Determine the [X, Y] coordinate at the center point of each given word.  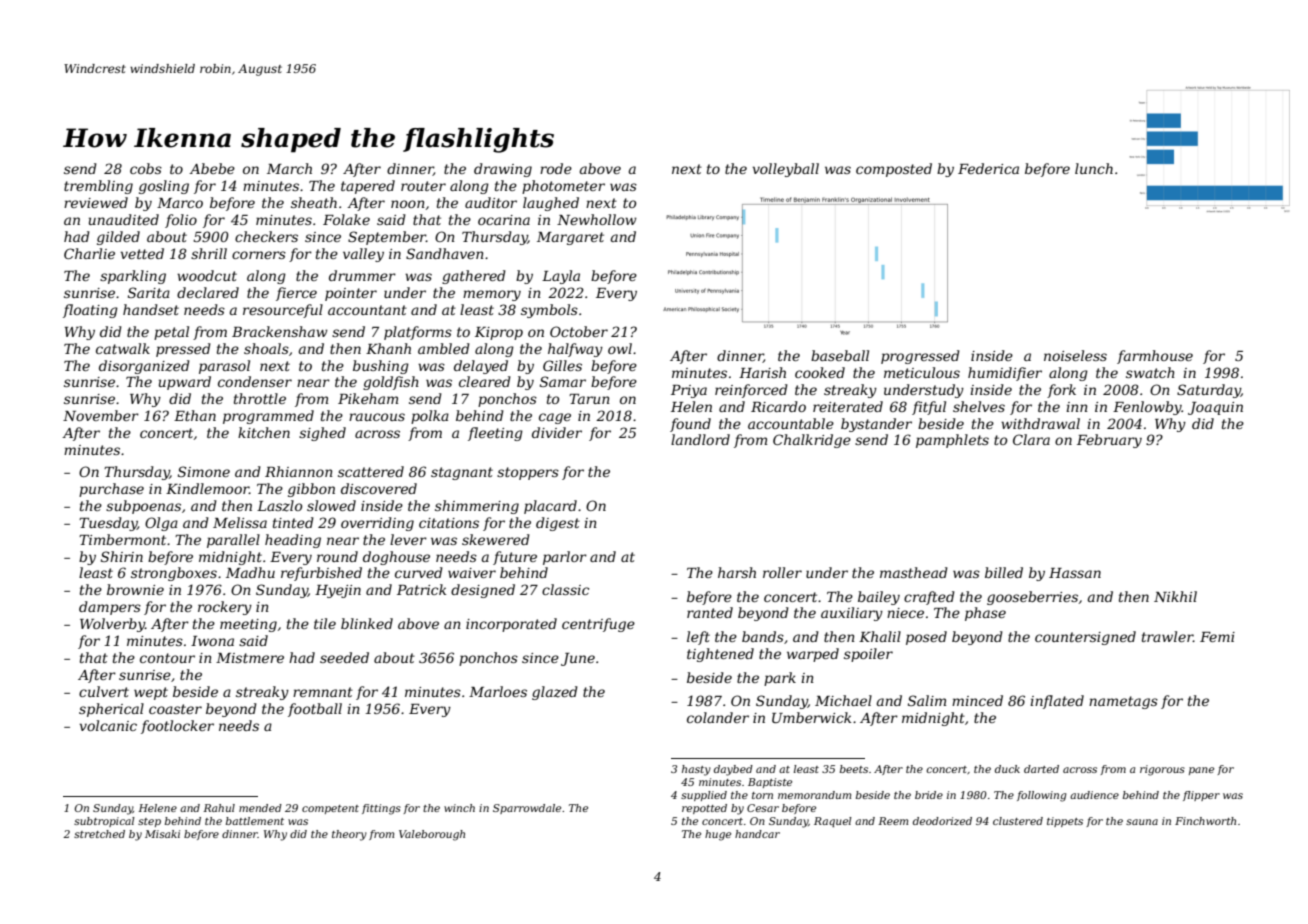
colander [718, 717]
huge [718, 835]
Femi [1217, 637]
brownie [135, 589]
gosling [164, 187]
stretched [99, 834]
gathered [474, 277]
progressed [920, 357]
